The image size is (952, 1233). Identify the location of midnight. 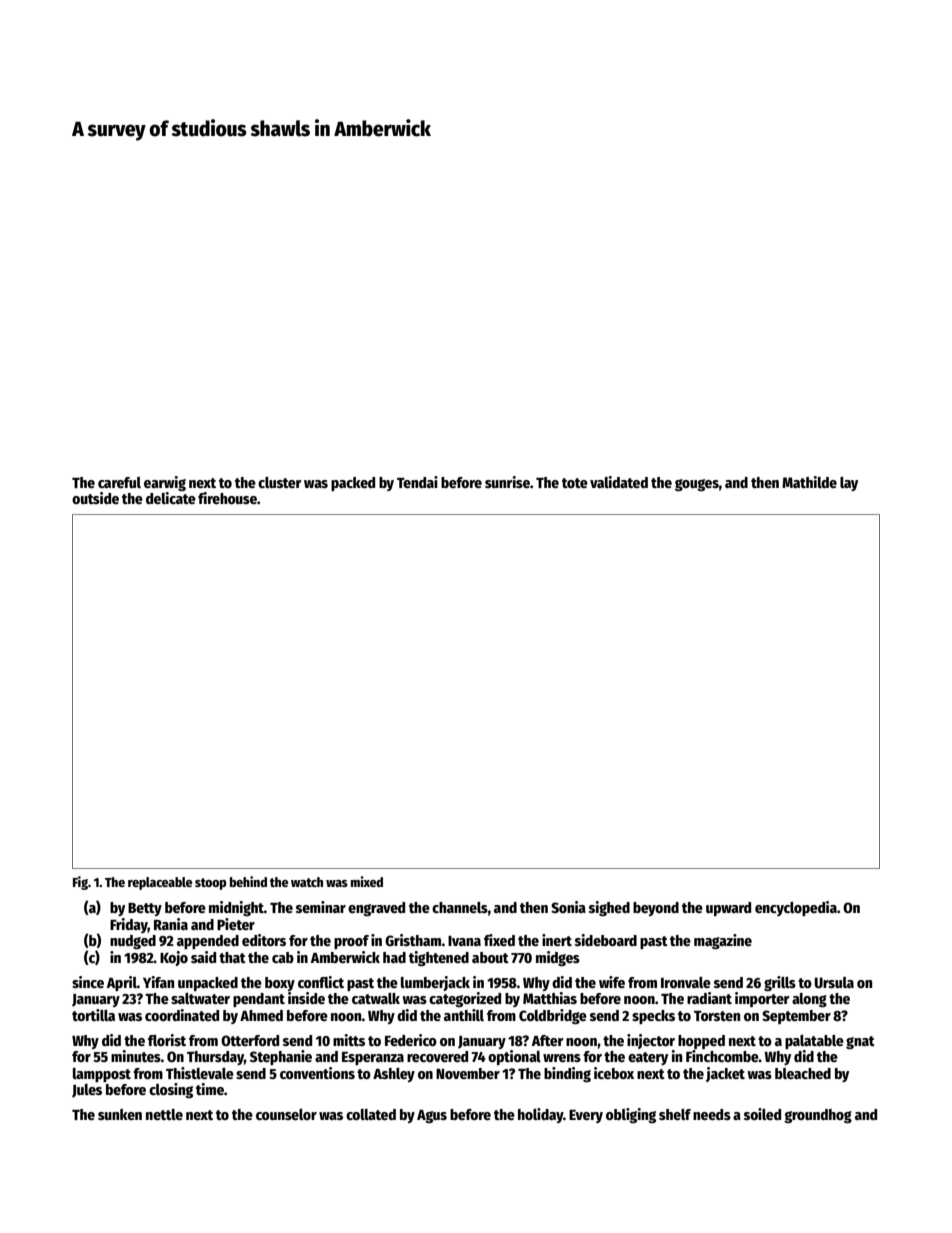
(236, 908).
